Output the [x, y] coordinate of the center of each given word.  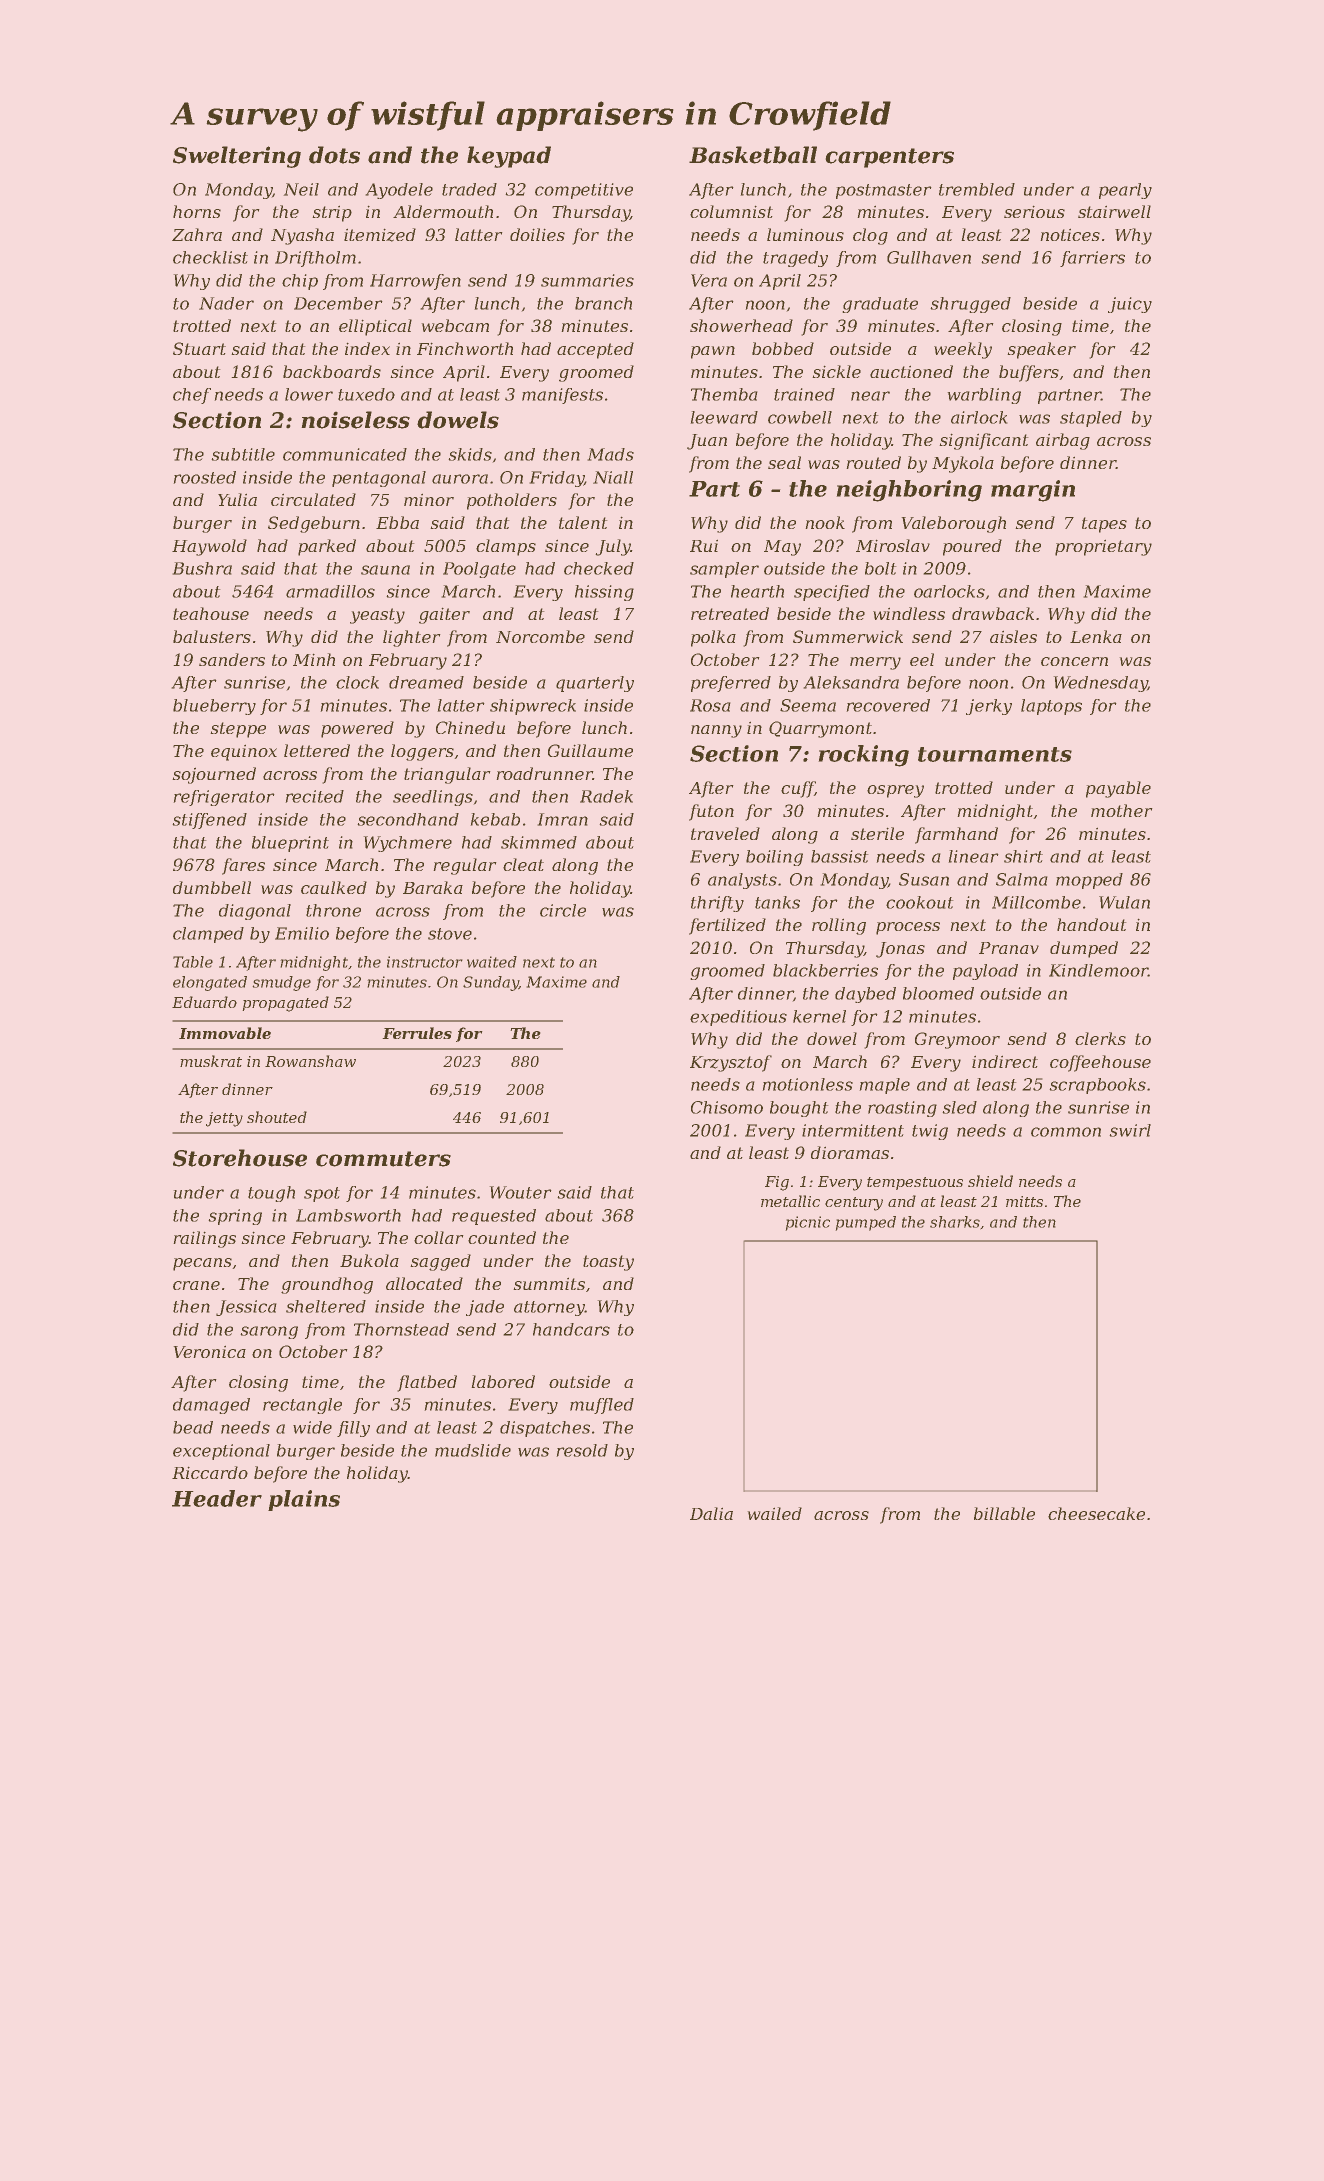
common [1066, 1132]
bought [799, 1109]
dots [334, 155]
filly [353, 1429]
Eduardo [204, 1002]
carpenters [889, 158]
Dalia [711, 1513]
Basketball [753, 155]
